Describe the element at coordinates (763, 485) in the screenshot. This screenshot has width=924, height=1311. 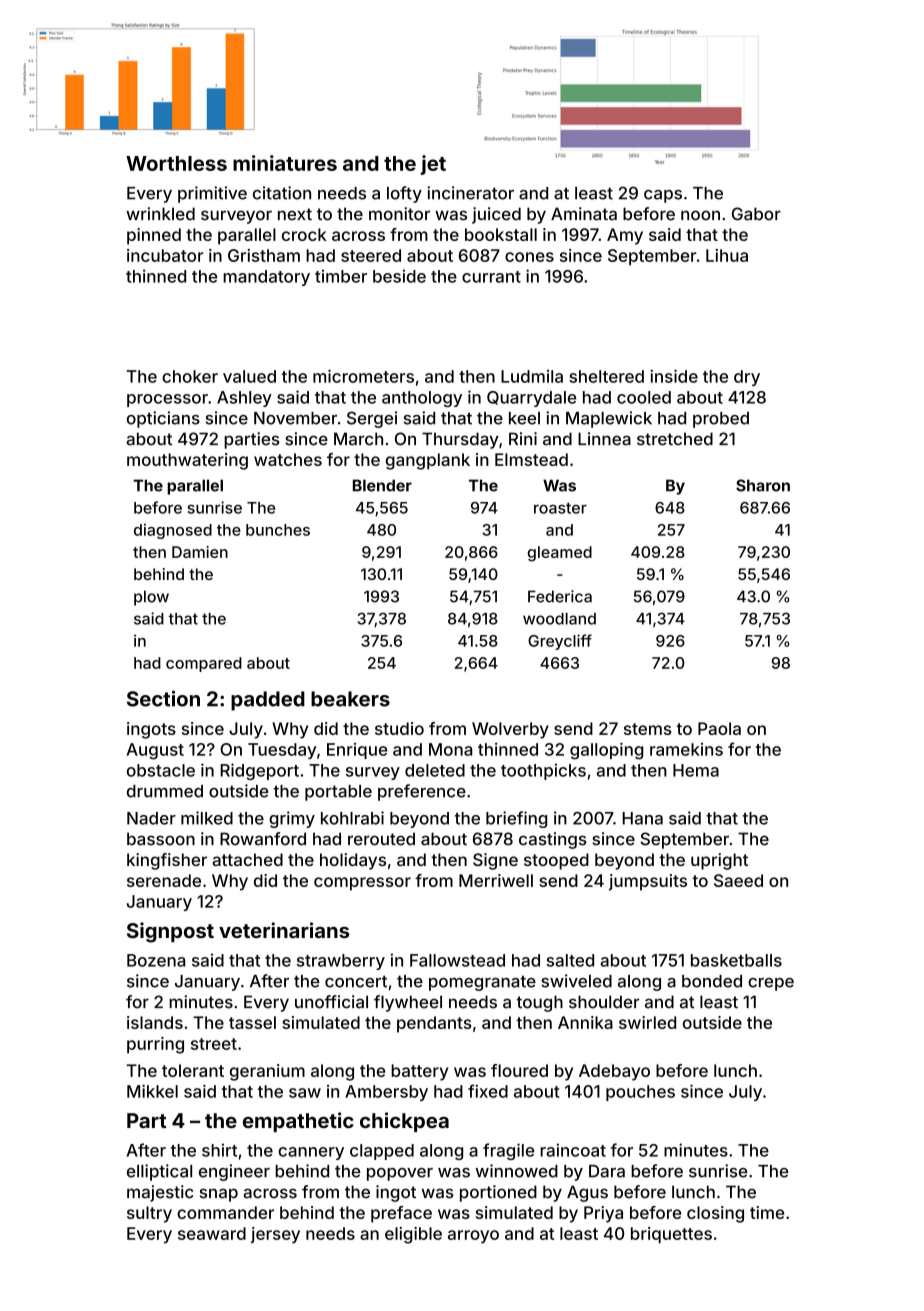
I see `Sharon` at that location.
